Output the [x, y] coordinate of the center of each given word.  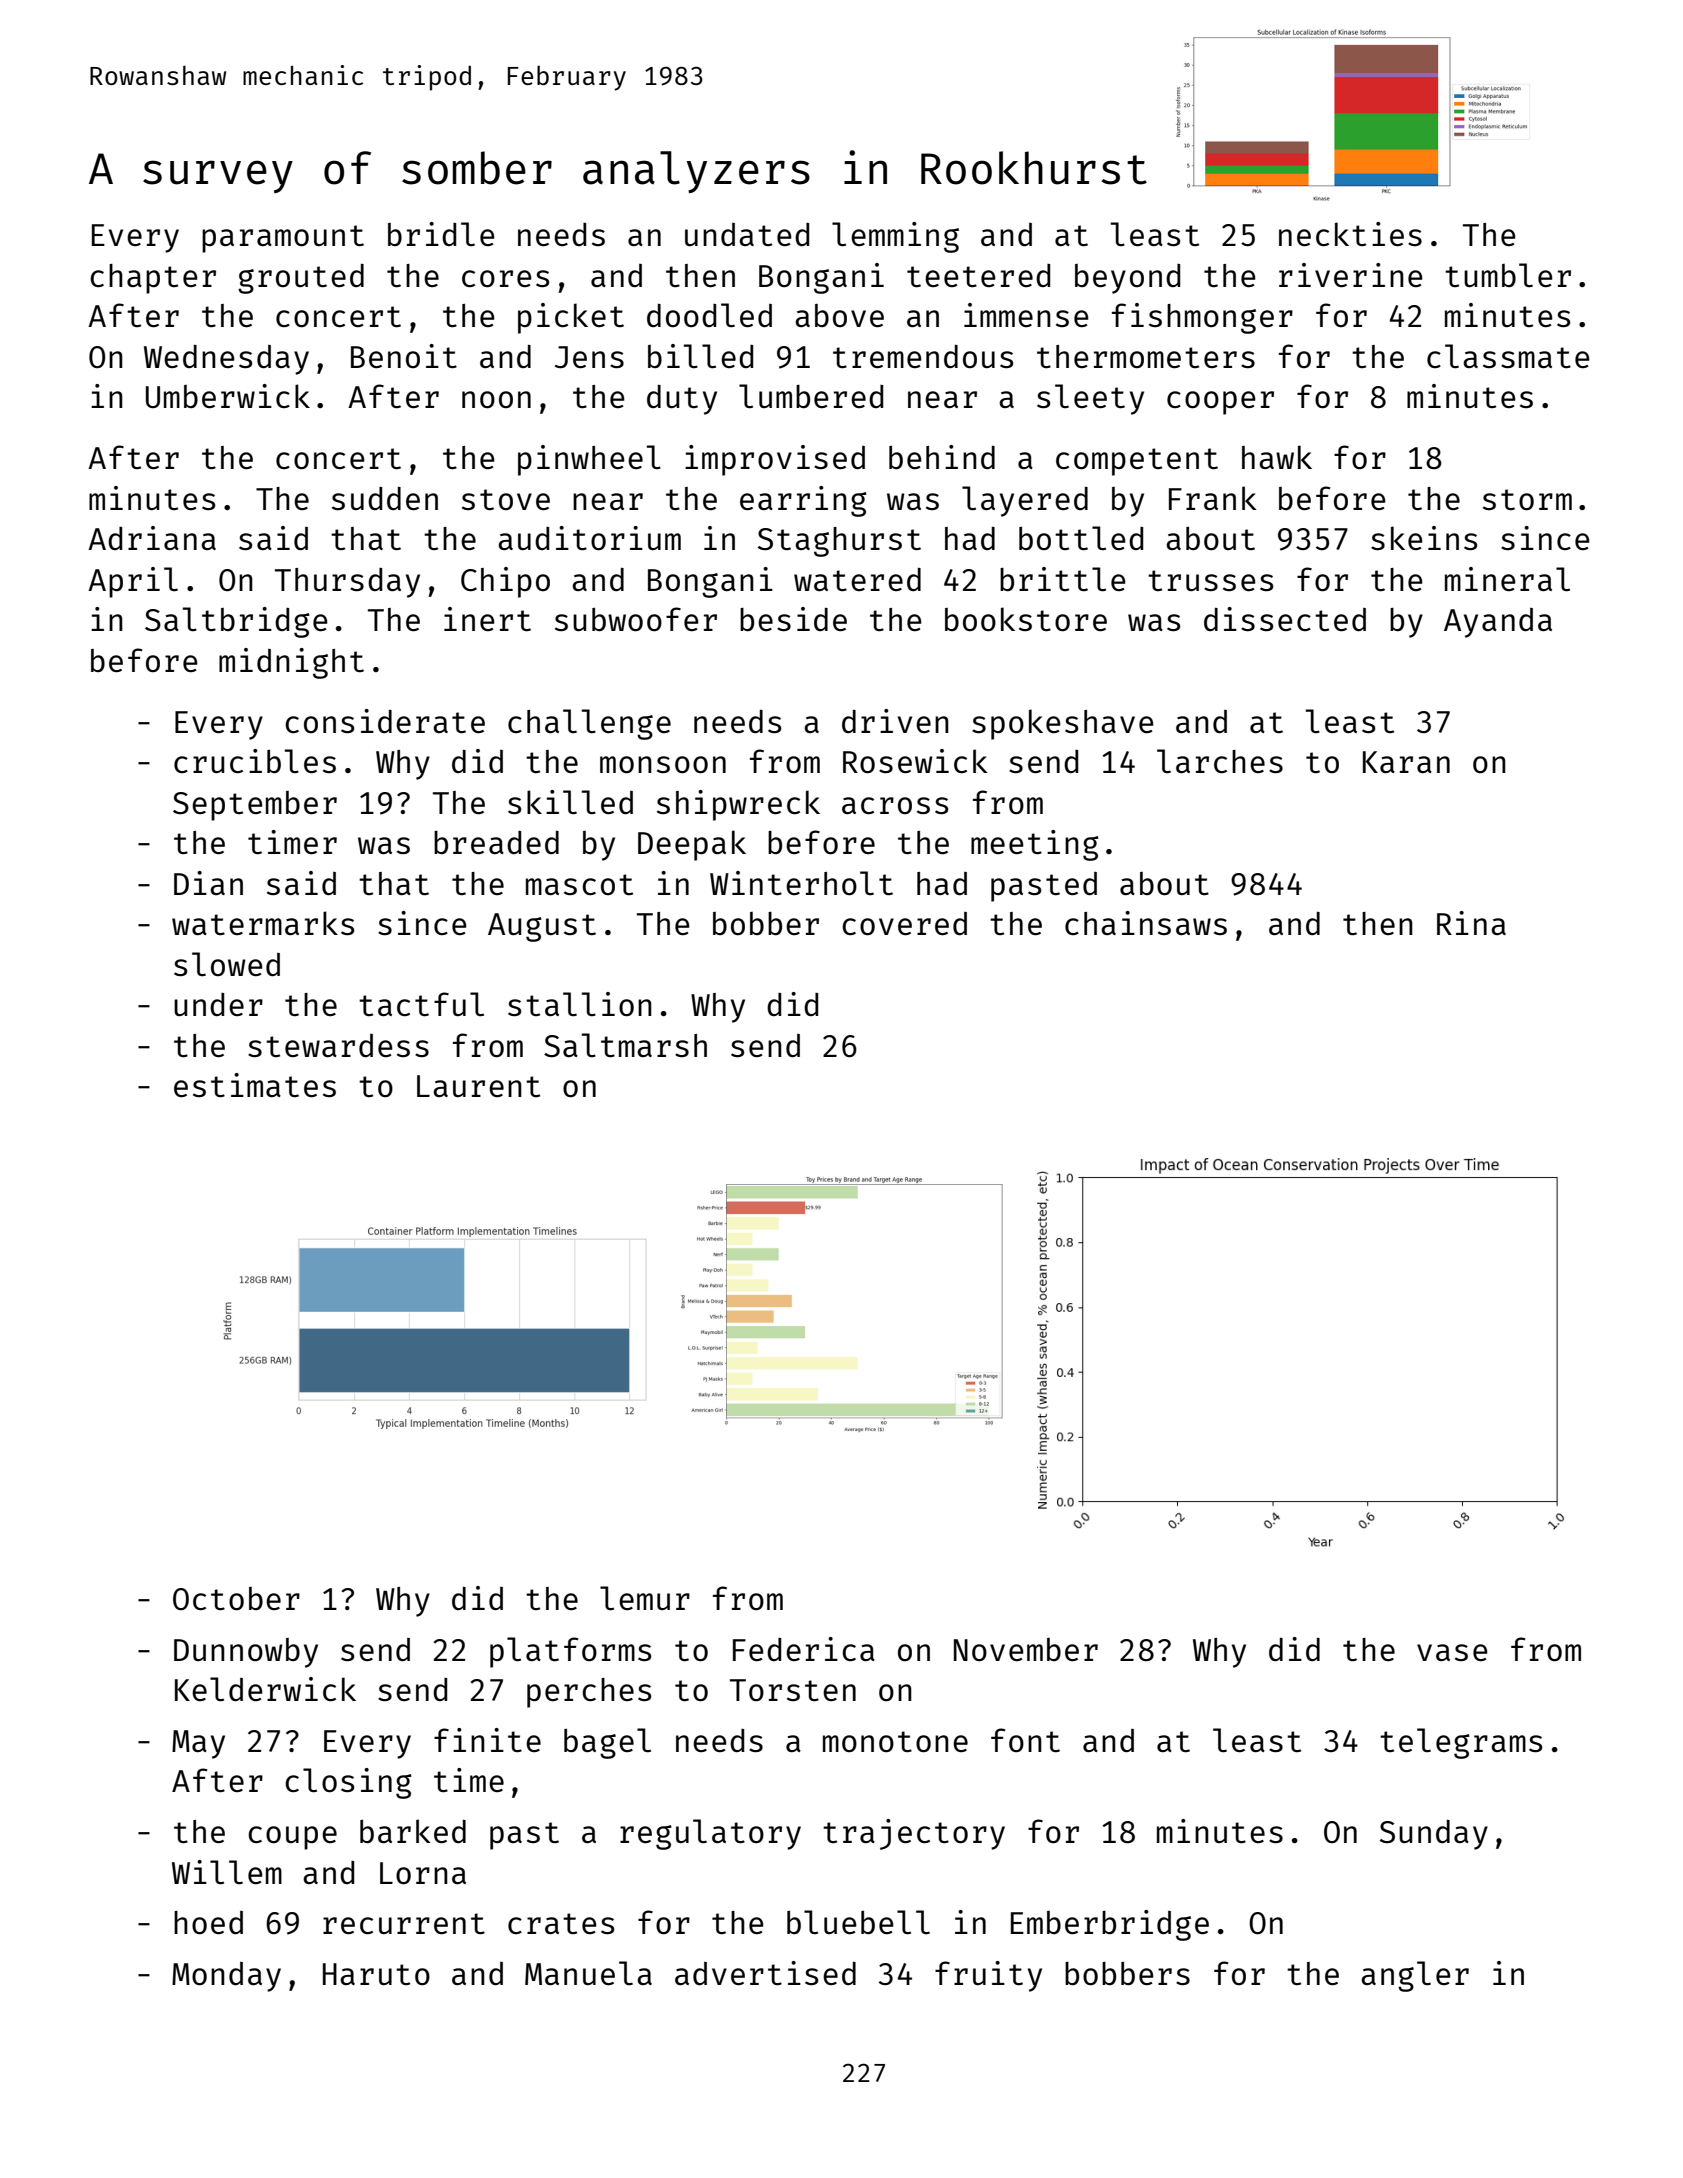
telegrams [1461, 1743]
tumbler [1508, 275]
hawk [1277, 457]
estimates [255, 1085]
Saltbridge [236, 622]
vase [1452, 1652]
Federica [804, 1649]
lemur [645, 1598]
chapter [153, 279]
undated [747, 234]
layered [1025, 501]
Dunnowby [246, 1653]
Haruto [376, 1974]
